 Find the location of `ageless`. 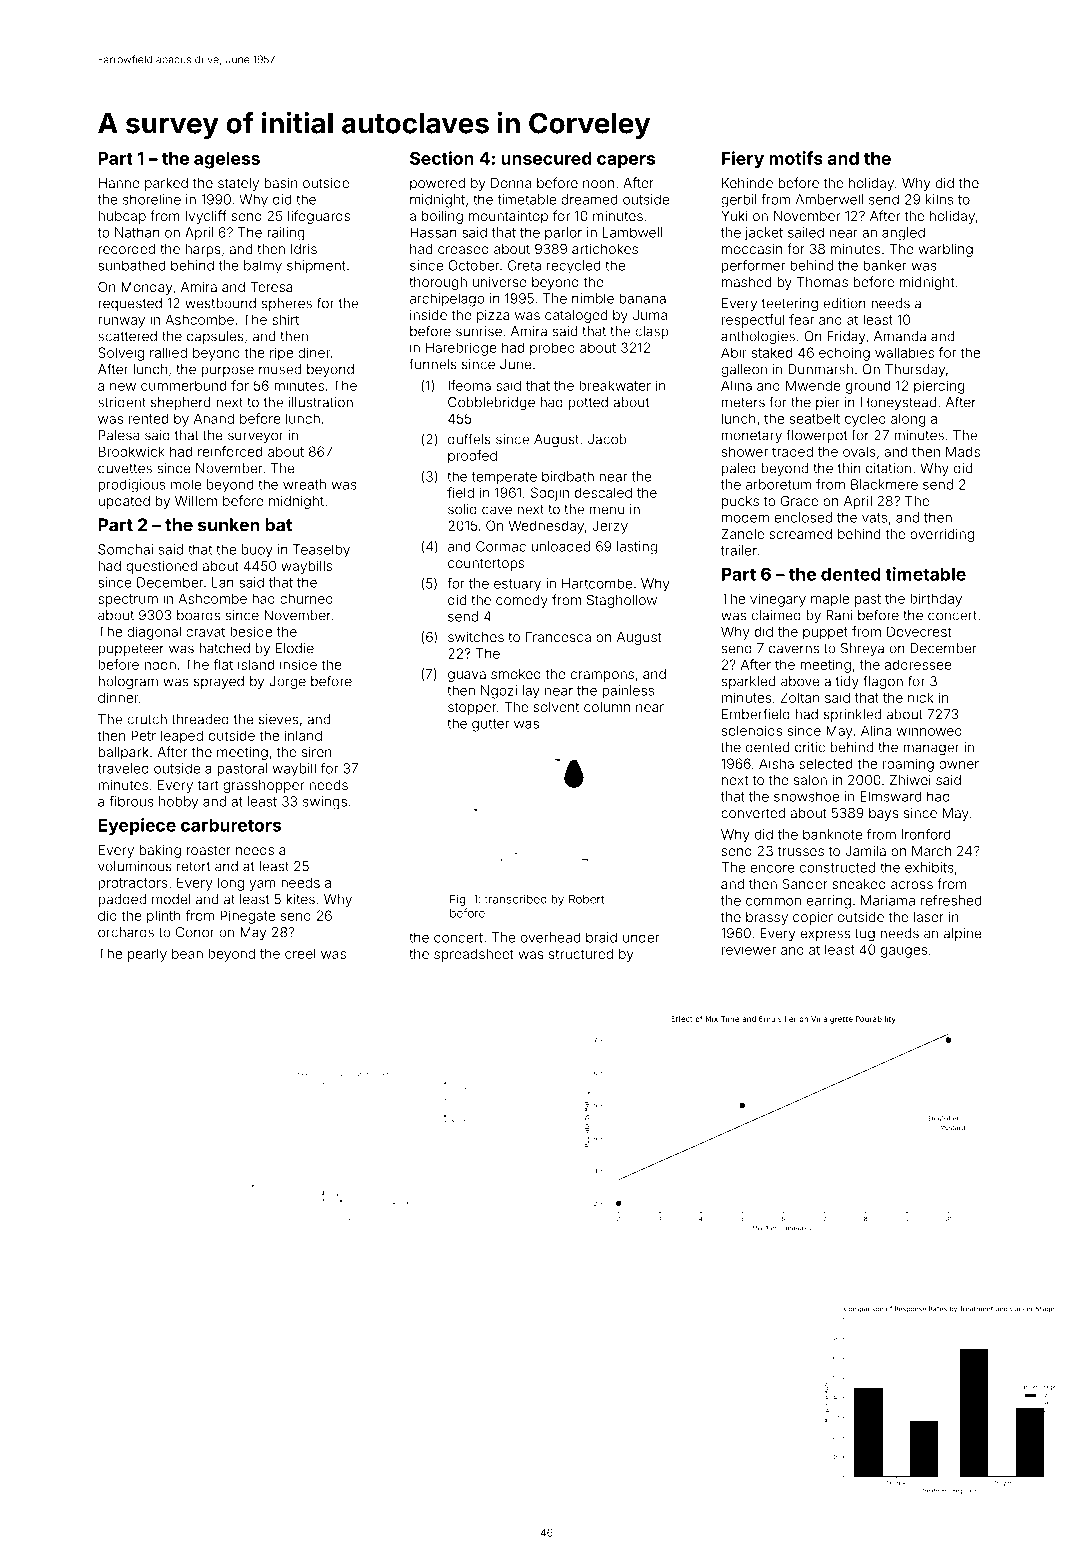

ageless is located at coordinates (227, 160).
